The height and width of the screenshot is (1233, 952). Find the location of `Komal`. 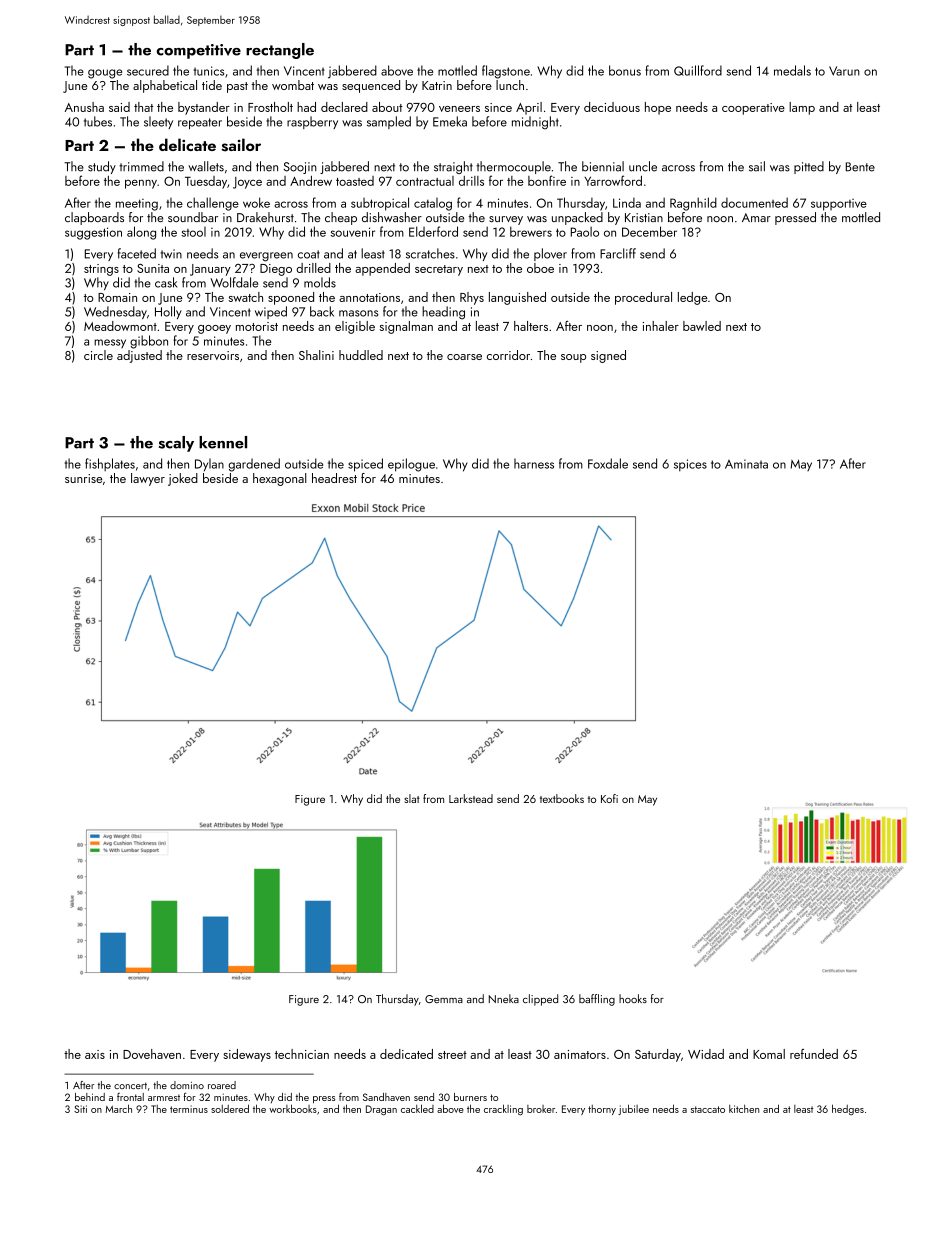

Komal is located at coordinates (769, 1054).
